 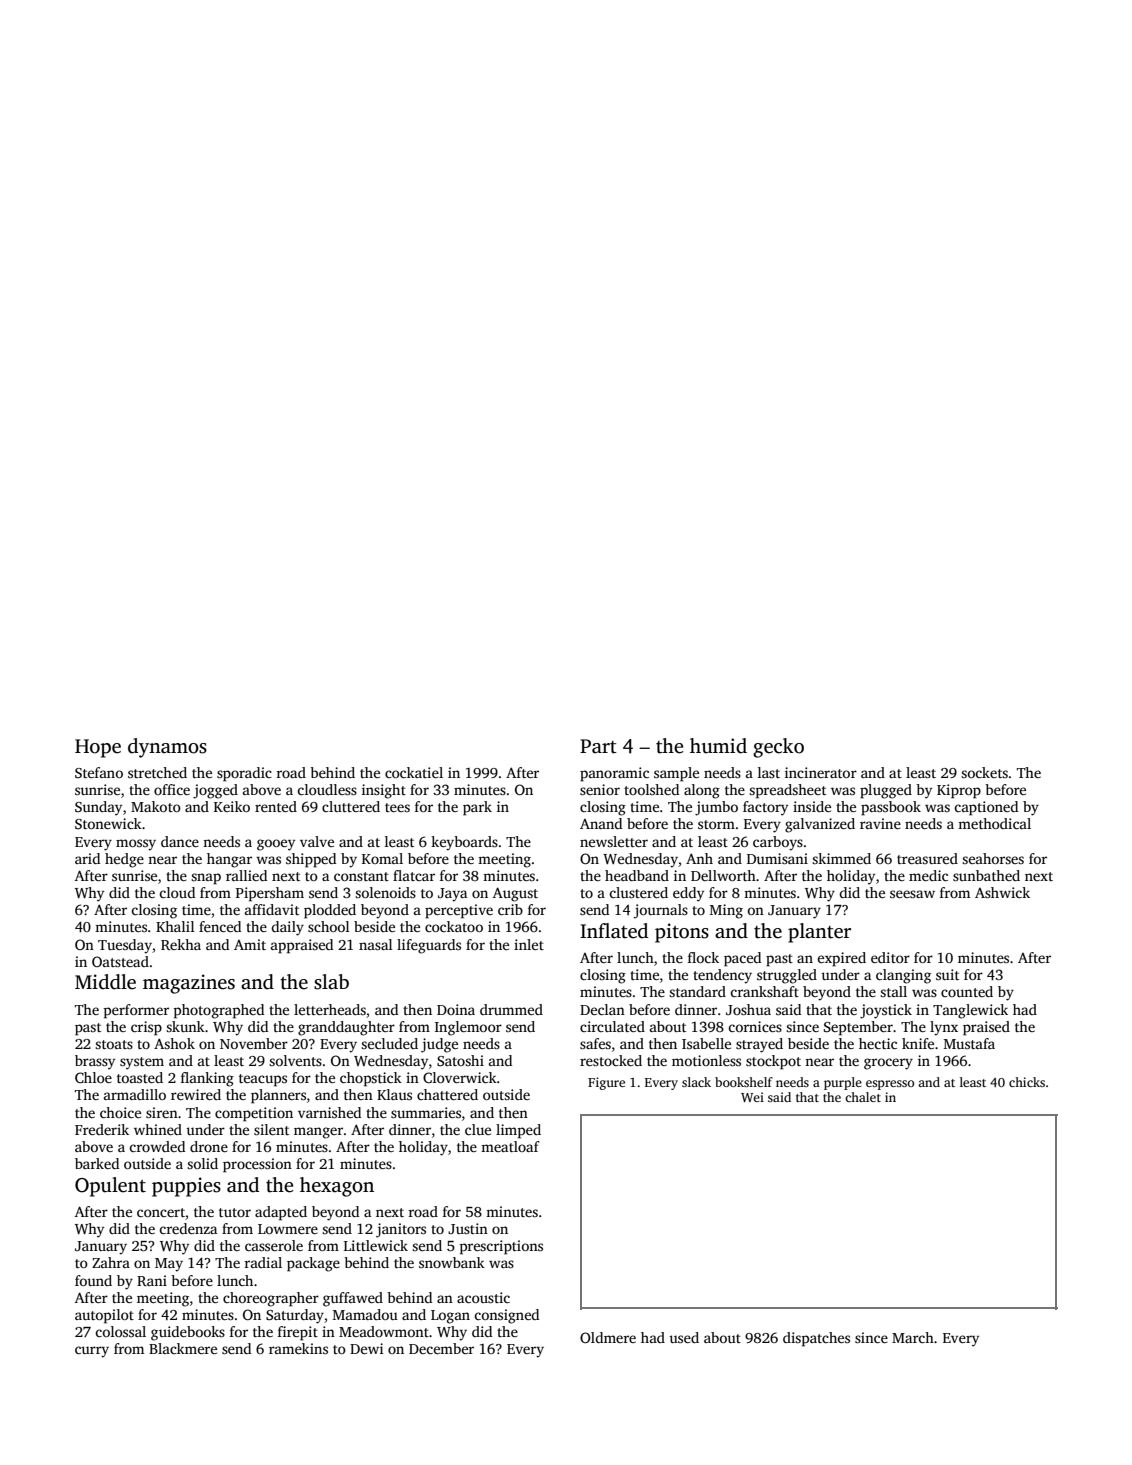 What do you see at coordinates (313, 1264) in the screenshot?
I see `package` at bounding box center [313, 1264].
